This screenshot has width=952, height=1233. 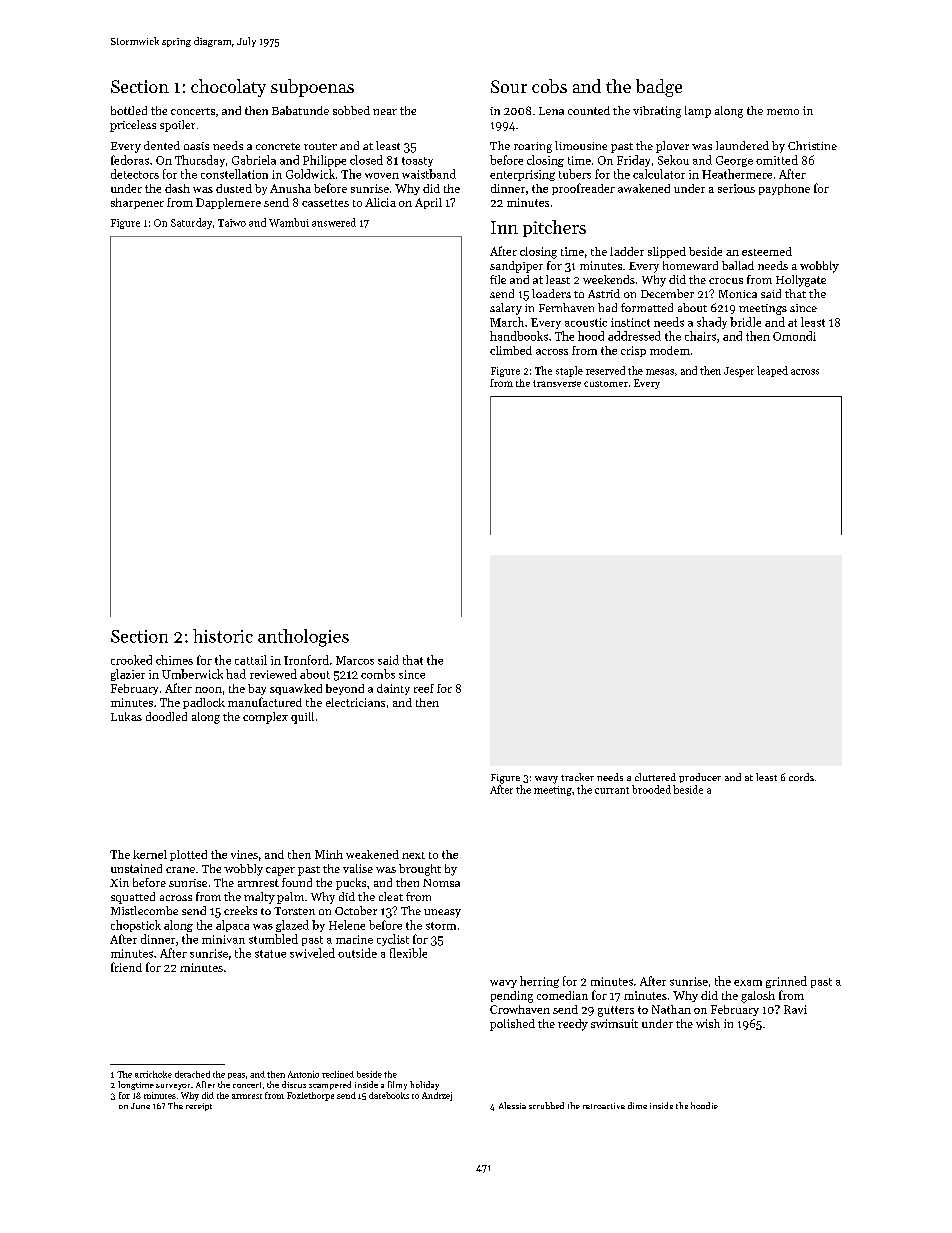 What do you see at coordinates (651, 789) in the screenshot?
I see `brooded` at bounding box center [651, 789].
